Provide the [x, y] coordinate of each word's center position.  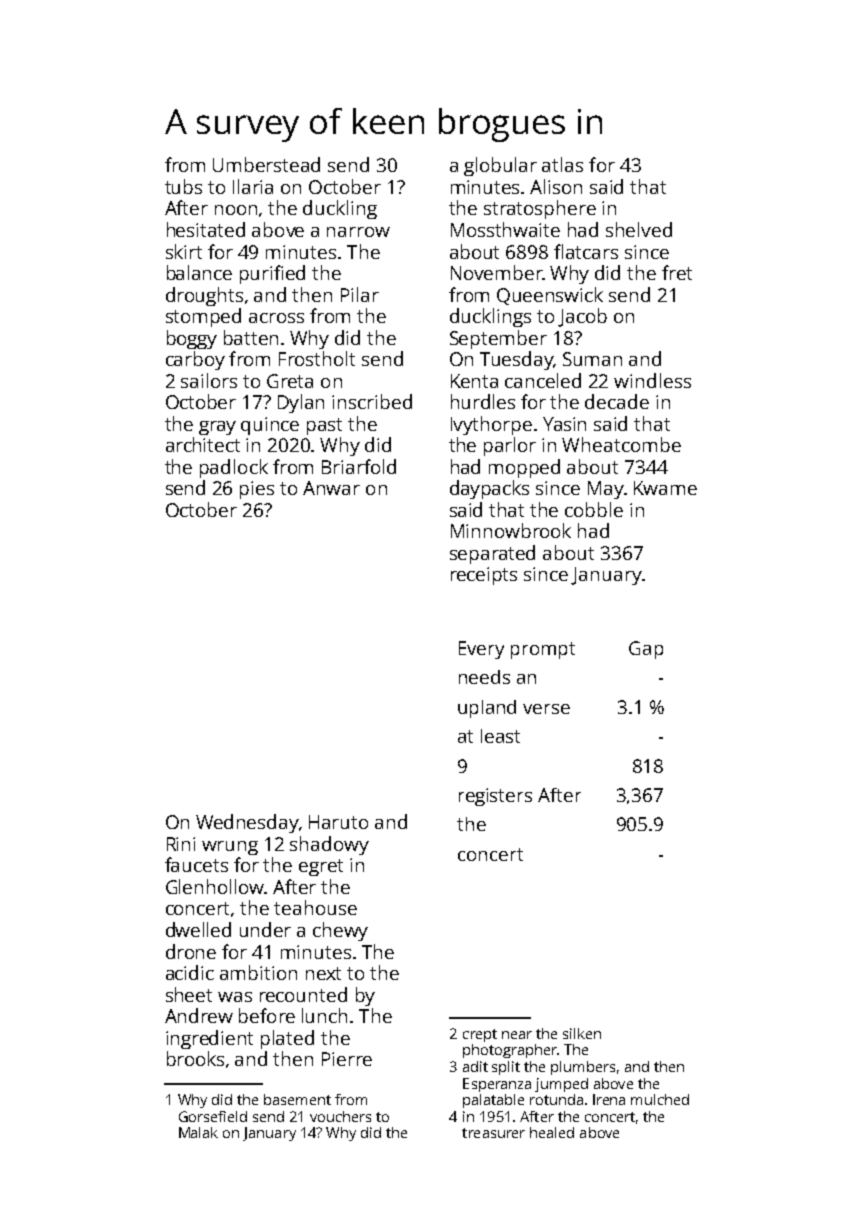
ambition [258, 972]
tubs [183, 186]
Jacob [582, 317]
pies [257, 490]
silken [582, 1033]
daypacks [489, 489]
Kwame [665, 488]
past [324, 426]
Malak [198, 1132]
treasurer [493, 1133]
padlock [234, 468]
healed [552, 1132]
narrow [358, 232]
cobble [594, 509]
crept [480, 1035]
